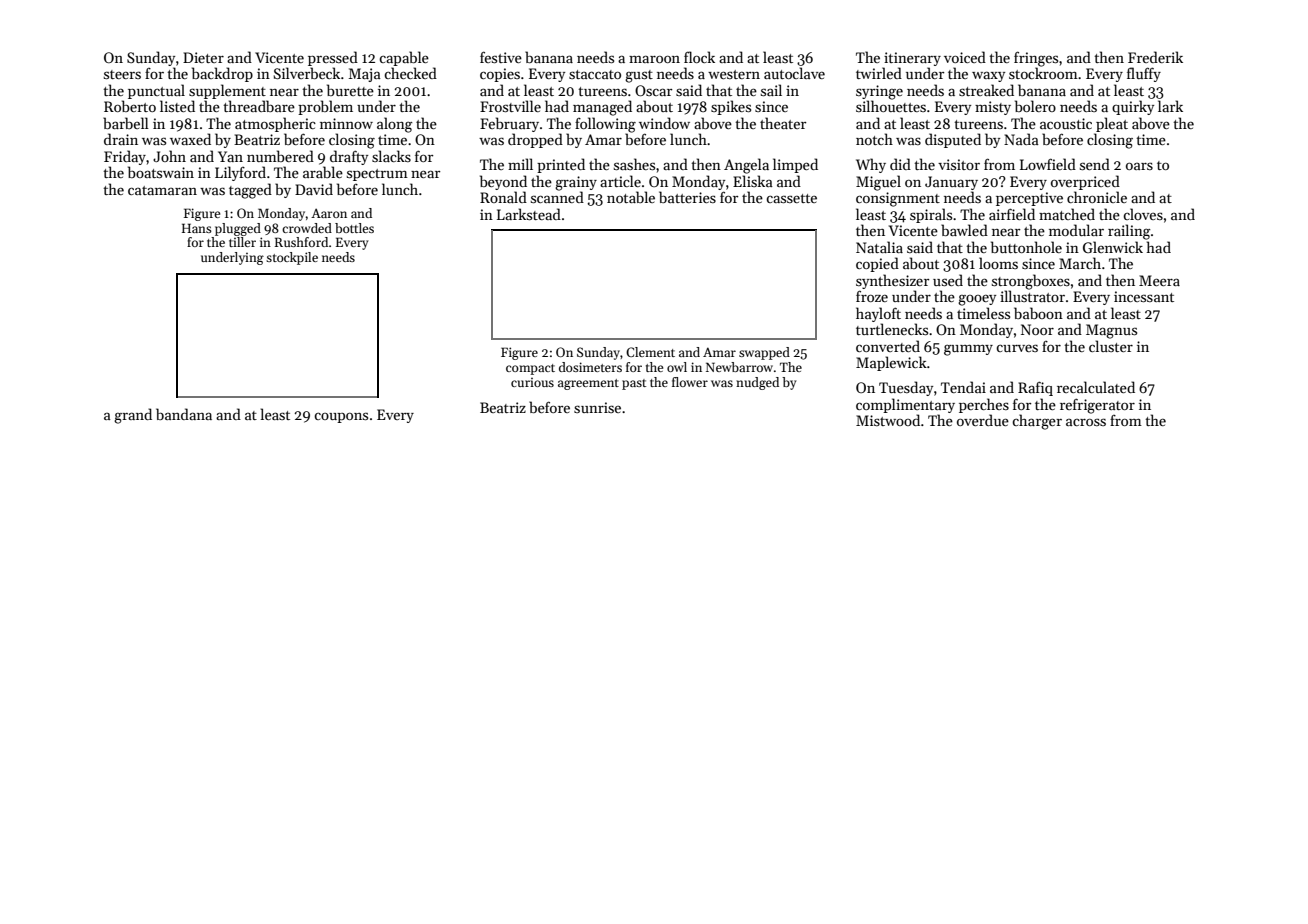  What do you see at coordinates (203, 57) in the image?
I see `Dieter` at bounding box center [203, 57].
